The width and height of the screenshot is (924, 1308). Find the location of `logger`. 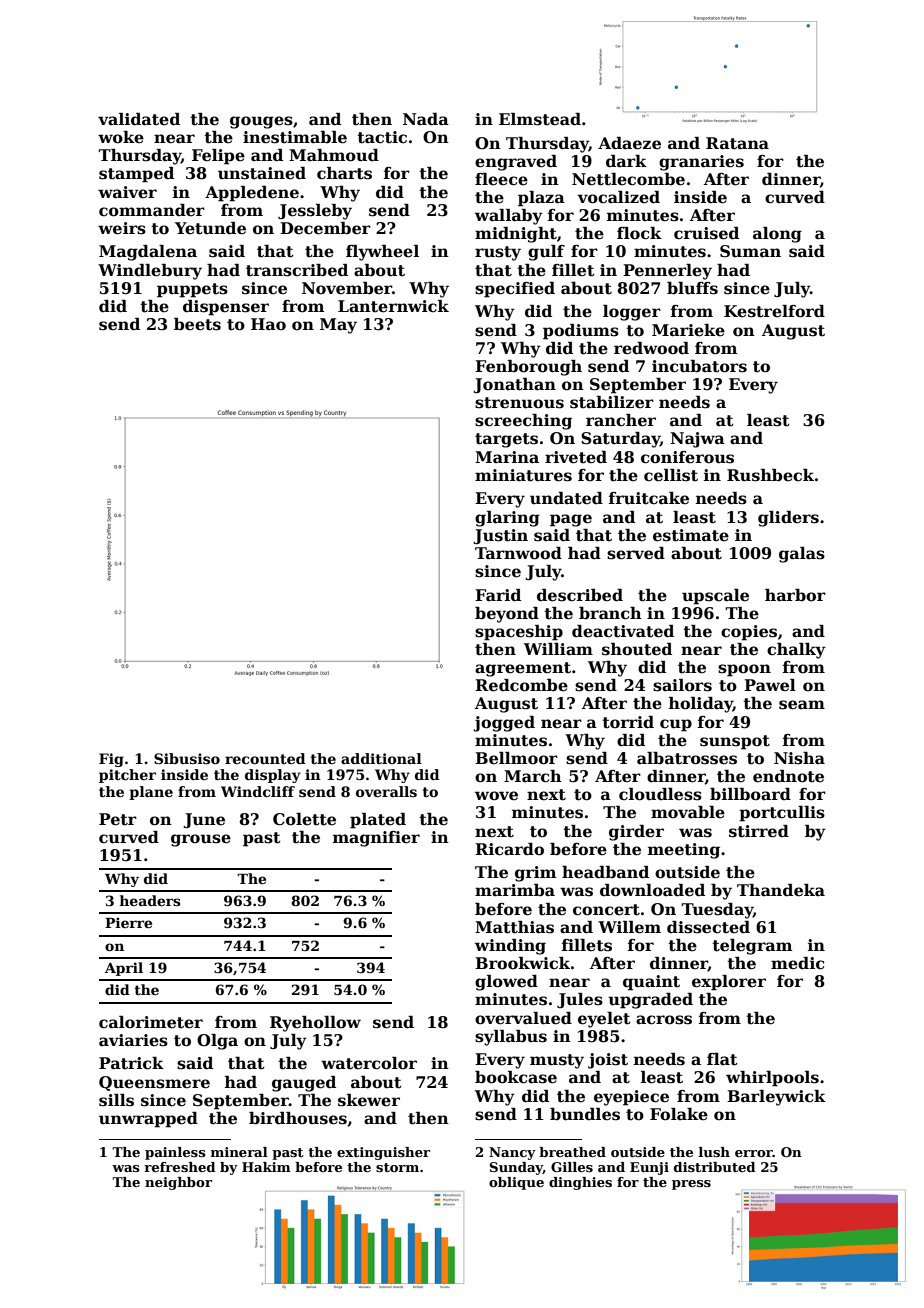

logger is located at coordinates (632, 313).
